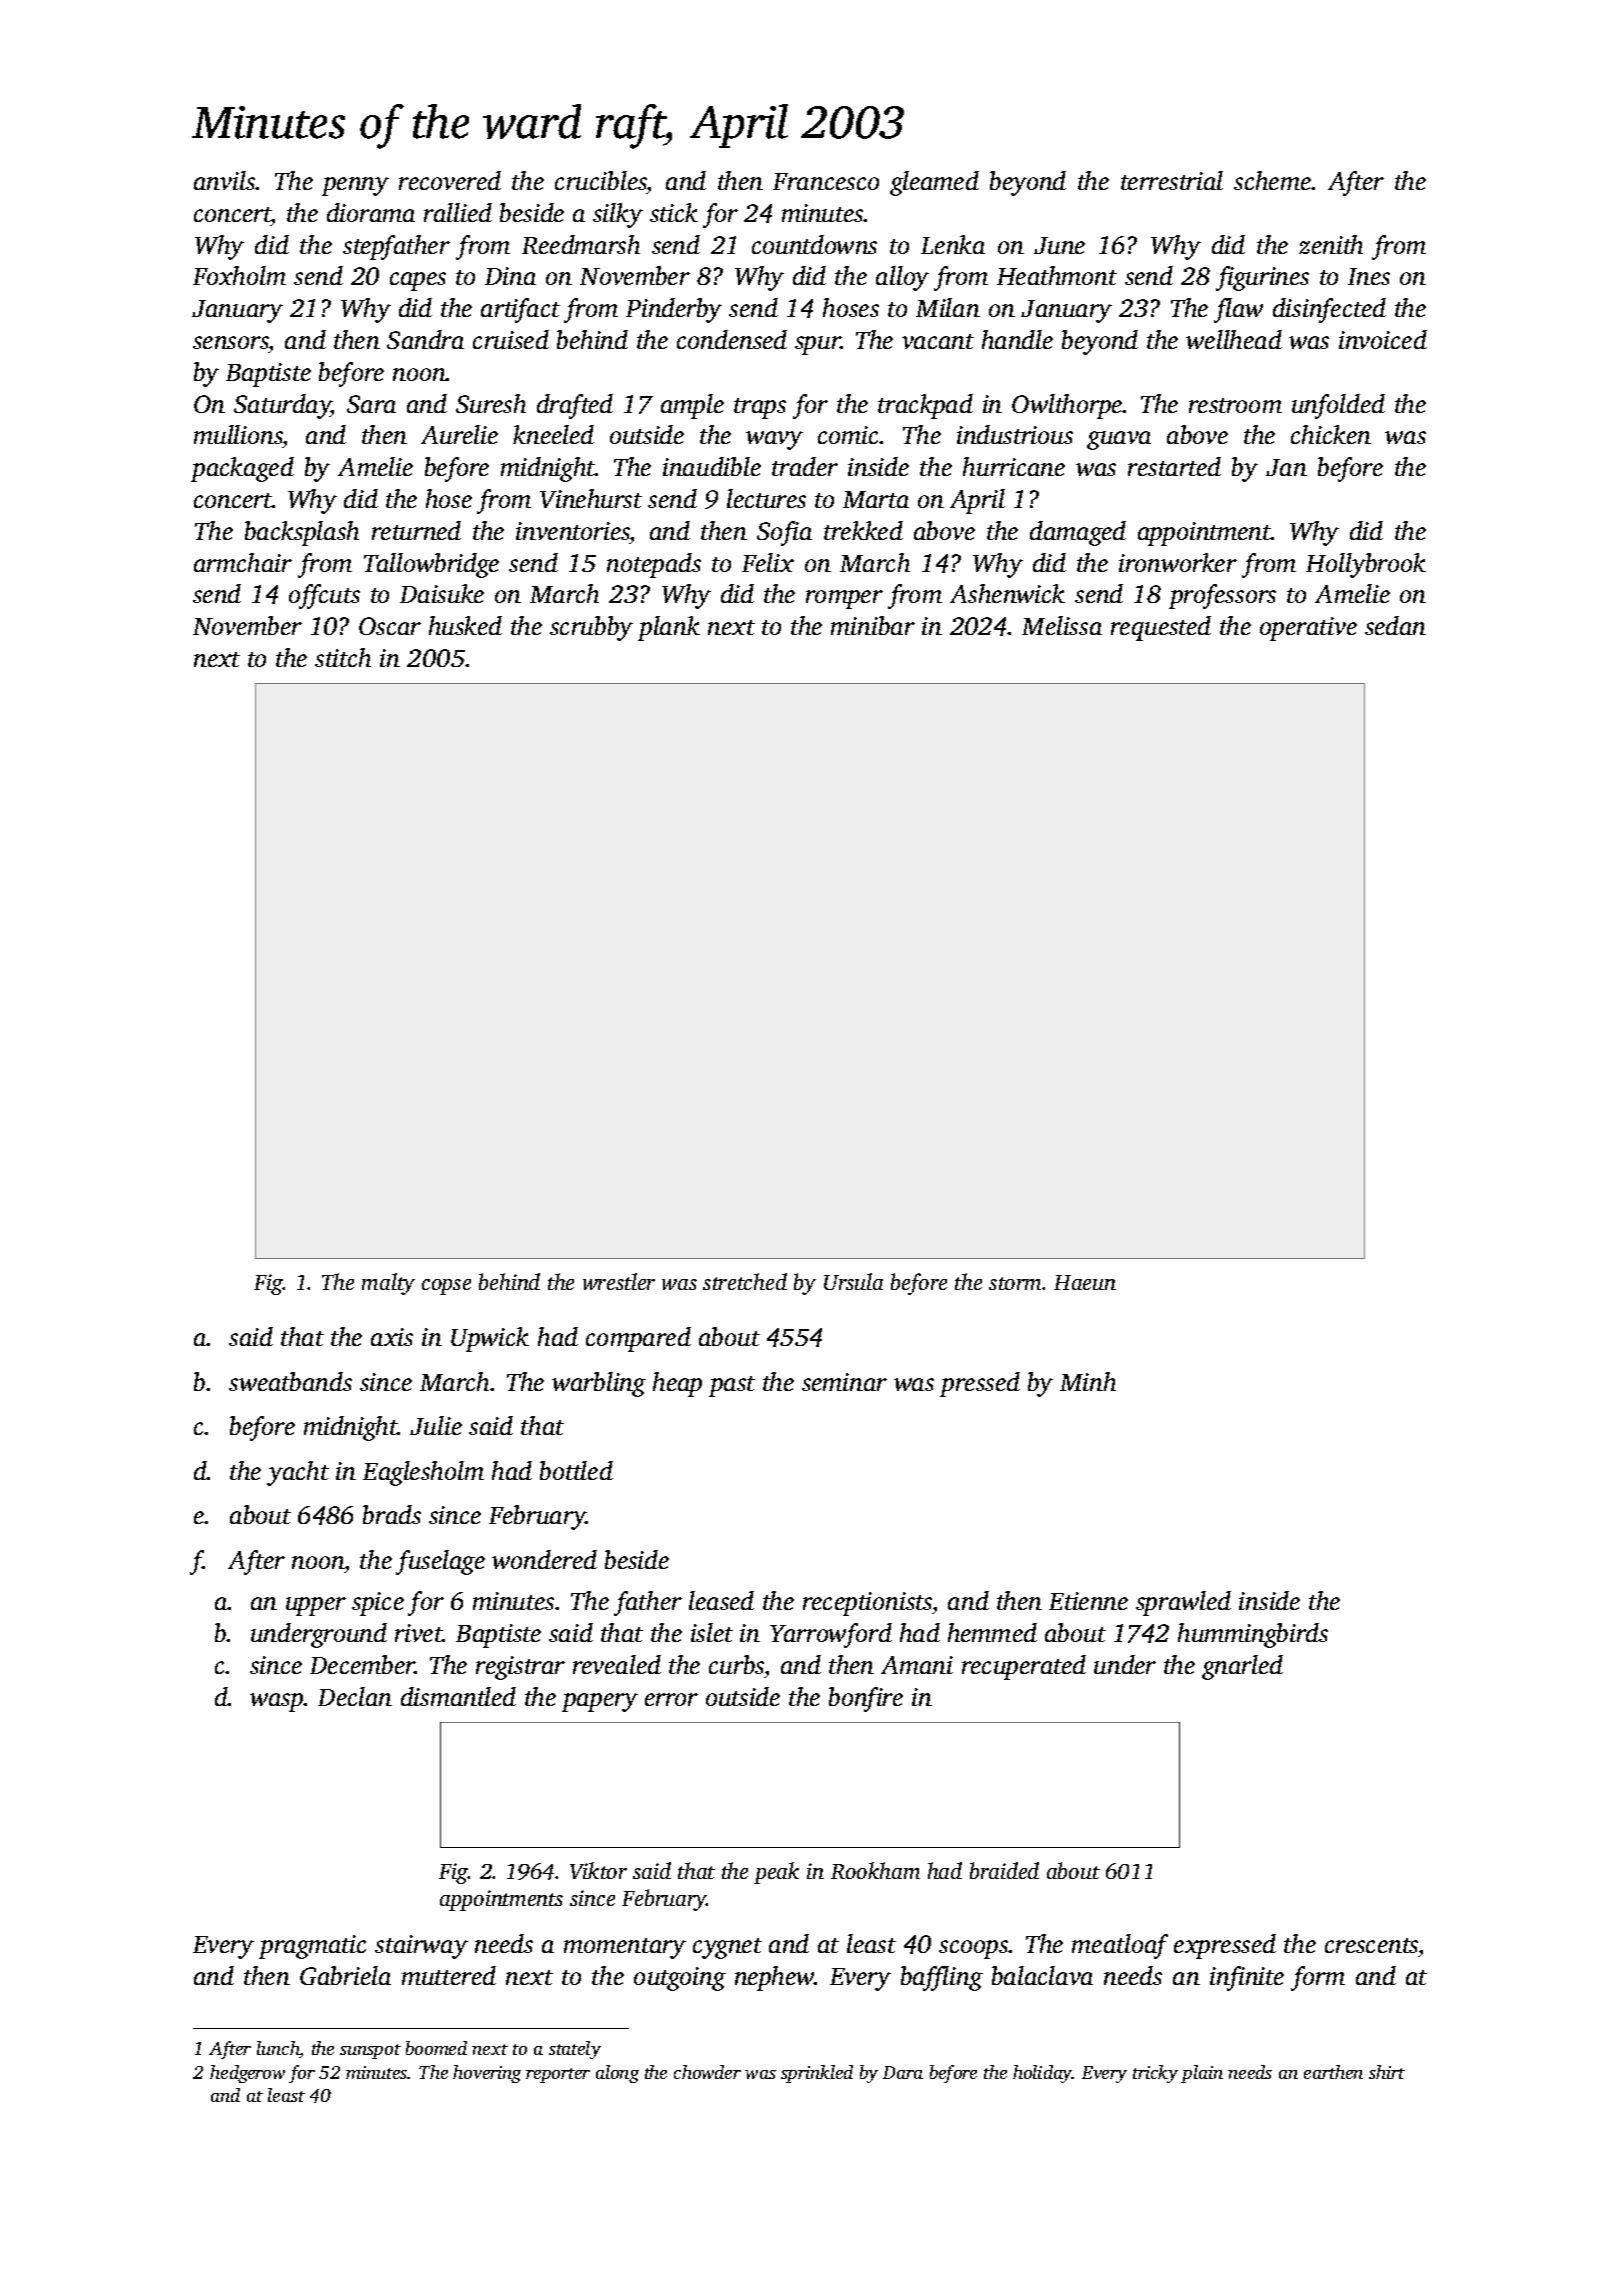 This image has width=1620, height=2292. What do you see at coordinates (1088, 1381) in the image?
I see `Minh` at bounding box center [1088, 1381].
